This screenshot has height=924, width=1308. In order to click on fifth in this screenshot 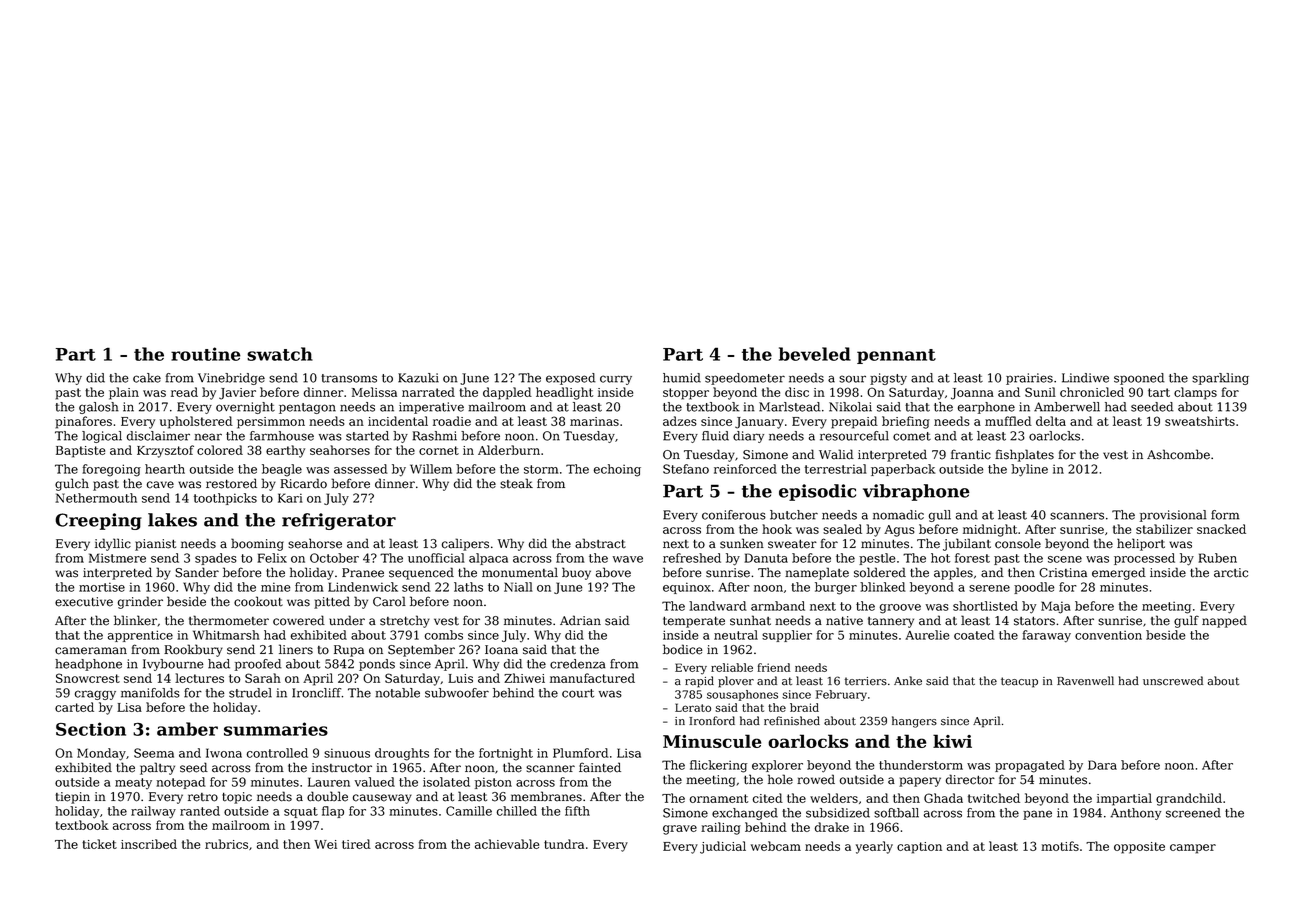, I will do `click(577, 811)`.
